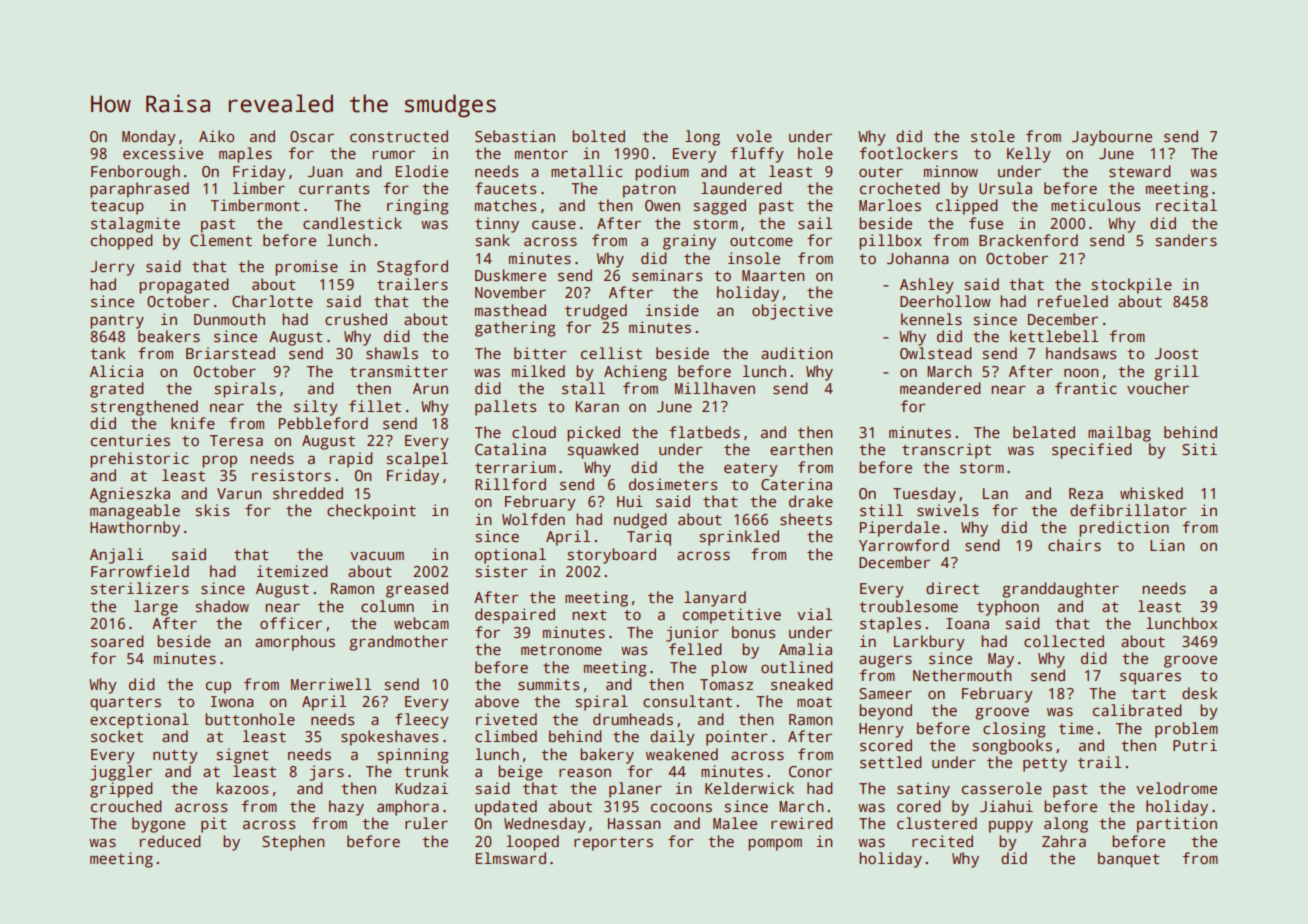 This screenshot has height=924, width=1308. What do you see at coordinates (216, 136) in the screenshot?
I see `Aiko` at bounding box center [216, 136].
